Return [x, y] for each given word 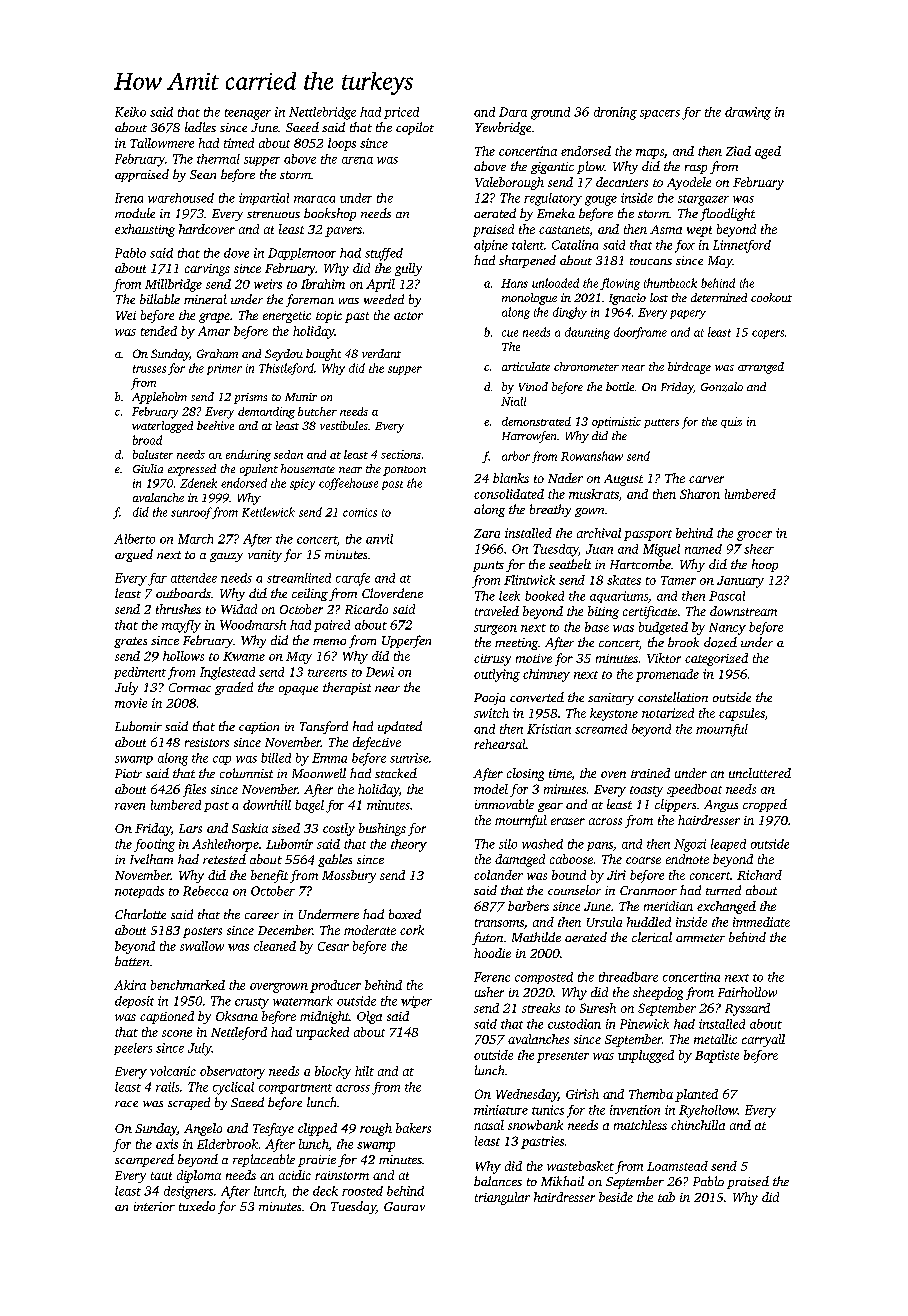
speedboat [694, 790]
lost [659, 297]
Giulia [148, 468]
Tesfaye [273, 1129]
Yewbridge [503, 128]
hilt [364, 1071]
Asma [666, 229]
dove [236, 253]
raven [130, 806]
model [491, 789]
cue [510, 333]
